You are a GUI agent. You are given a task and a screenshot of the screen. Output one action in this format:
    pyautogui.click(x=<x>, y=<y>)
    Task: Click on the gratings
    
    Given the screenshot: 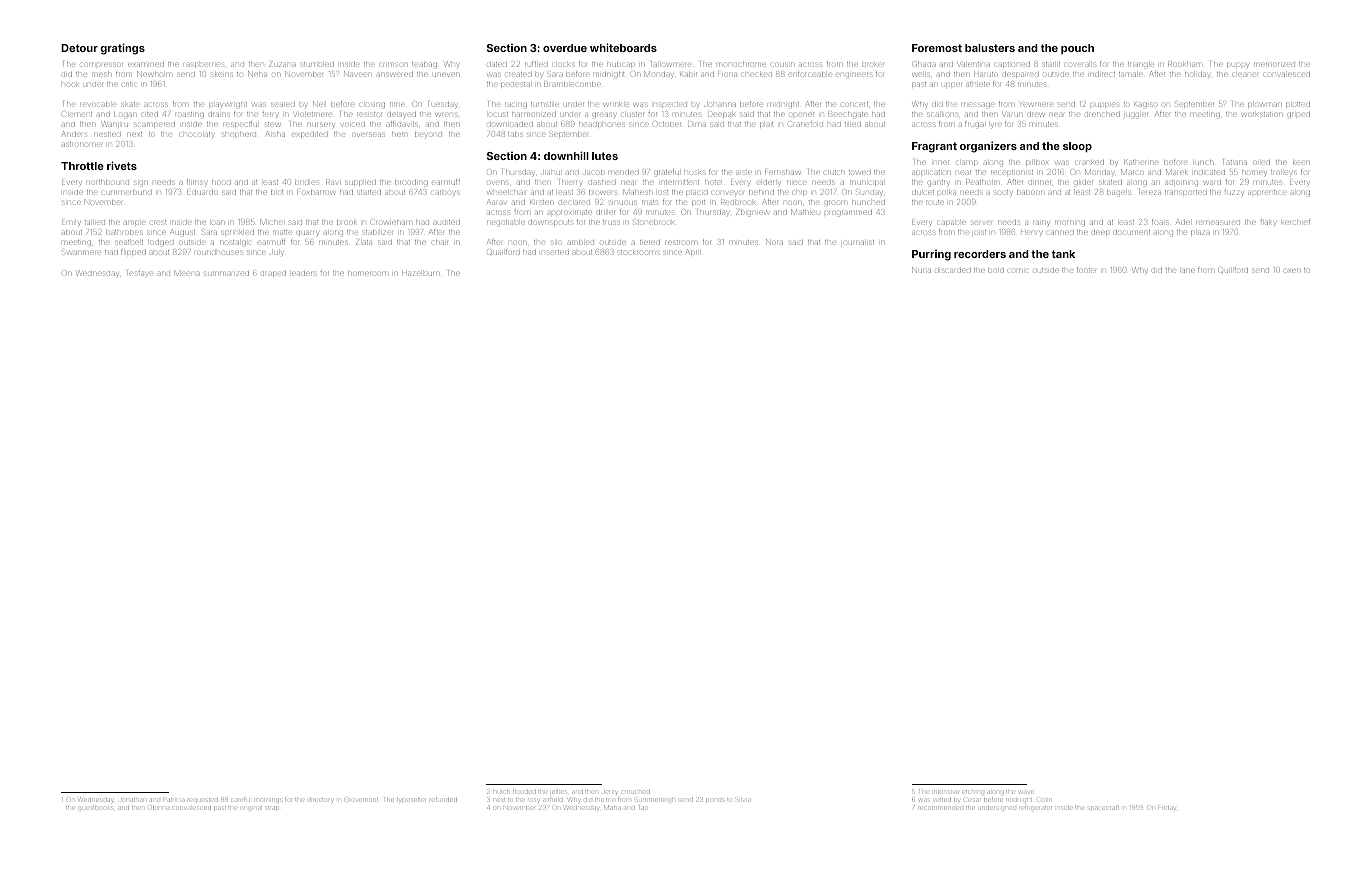 What is the action you would take?
    pyautogui.click(x=122, y=49)
